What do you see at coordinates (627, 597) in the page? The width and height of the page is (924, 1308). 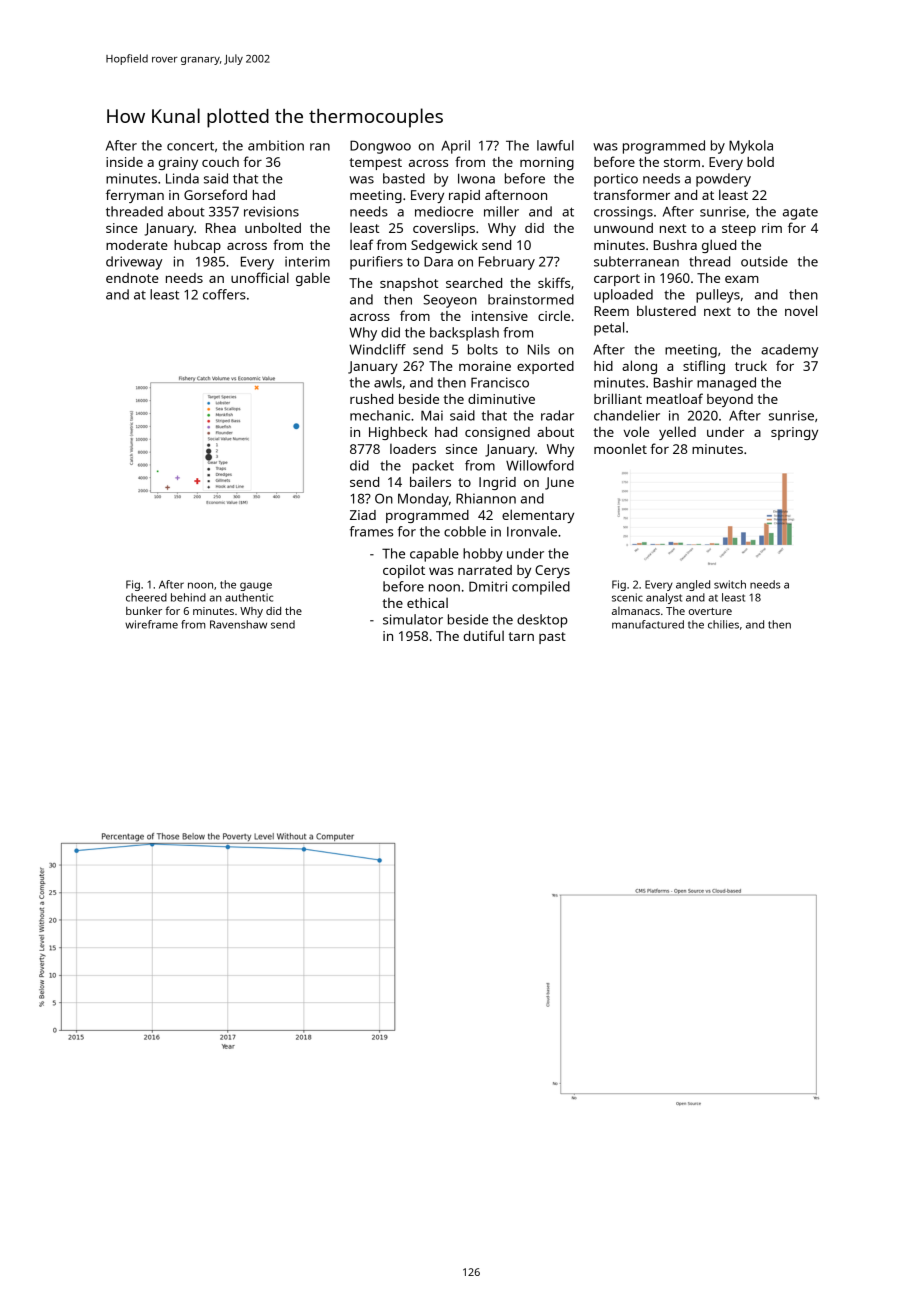 I see `scenic` at bounding box center [627, 597].
